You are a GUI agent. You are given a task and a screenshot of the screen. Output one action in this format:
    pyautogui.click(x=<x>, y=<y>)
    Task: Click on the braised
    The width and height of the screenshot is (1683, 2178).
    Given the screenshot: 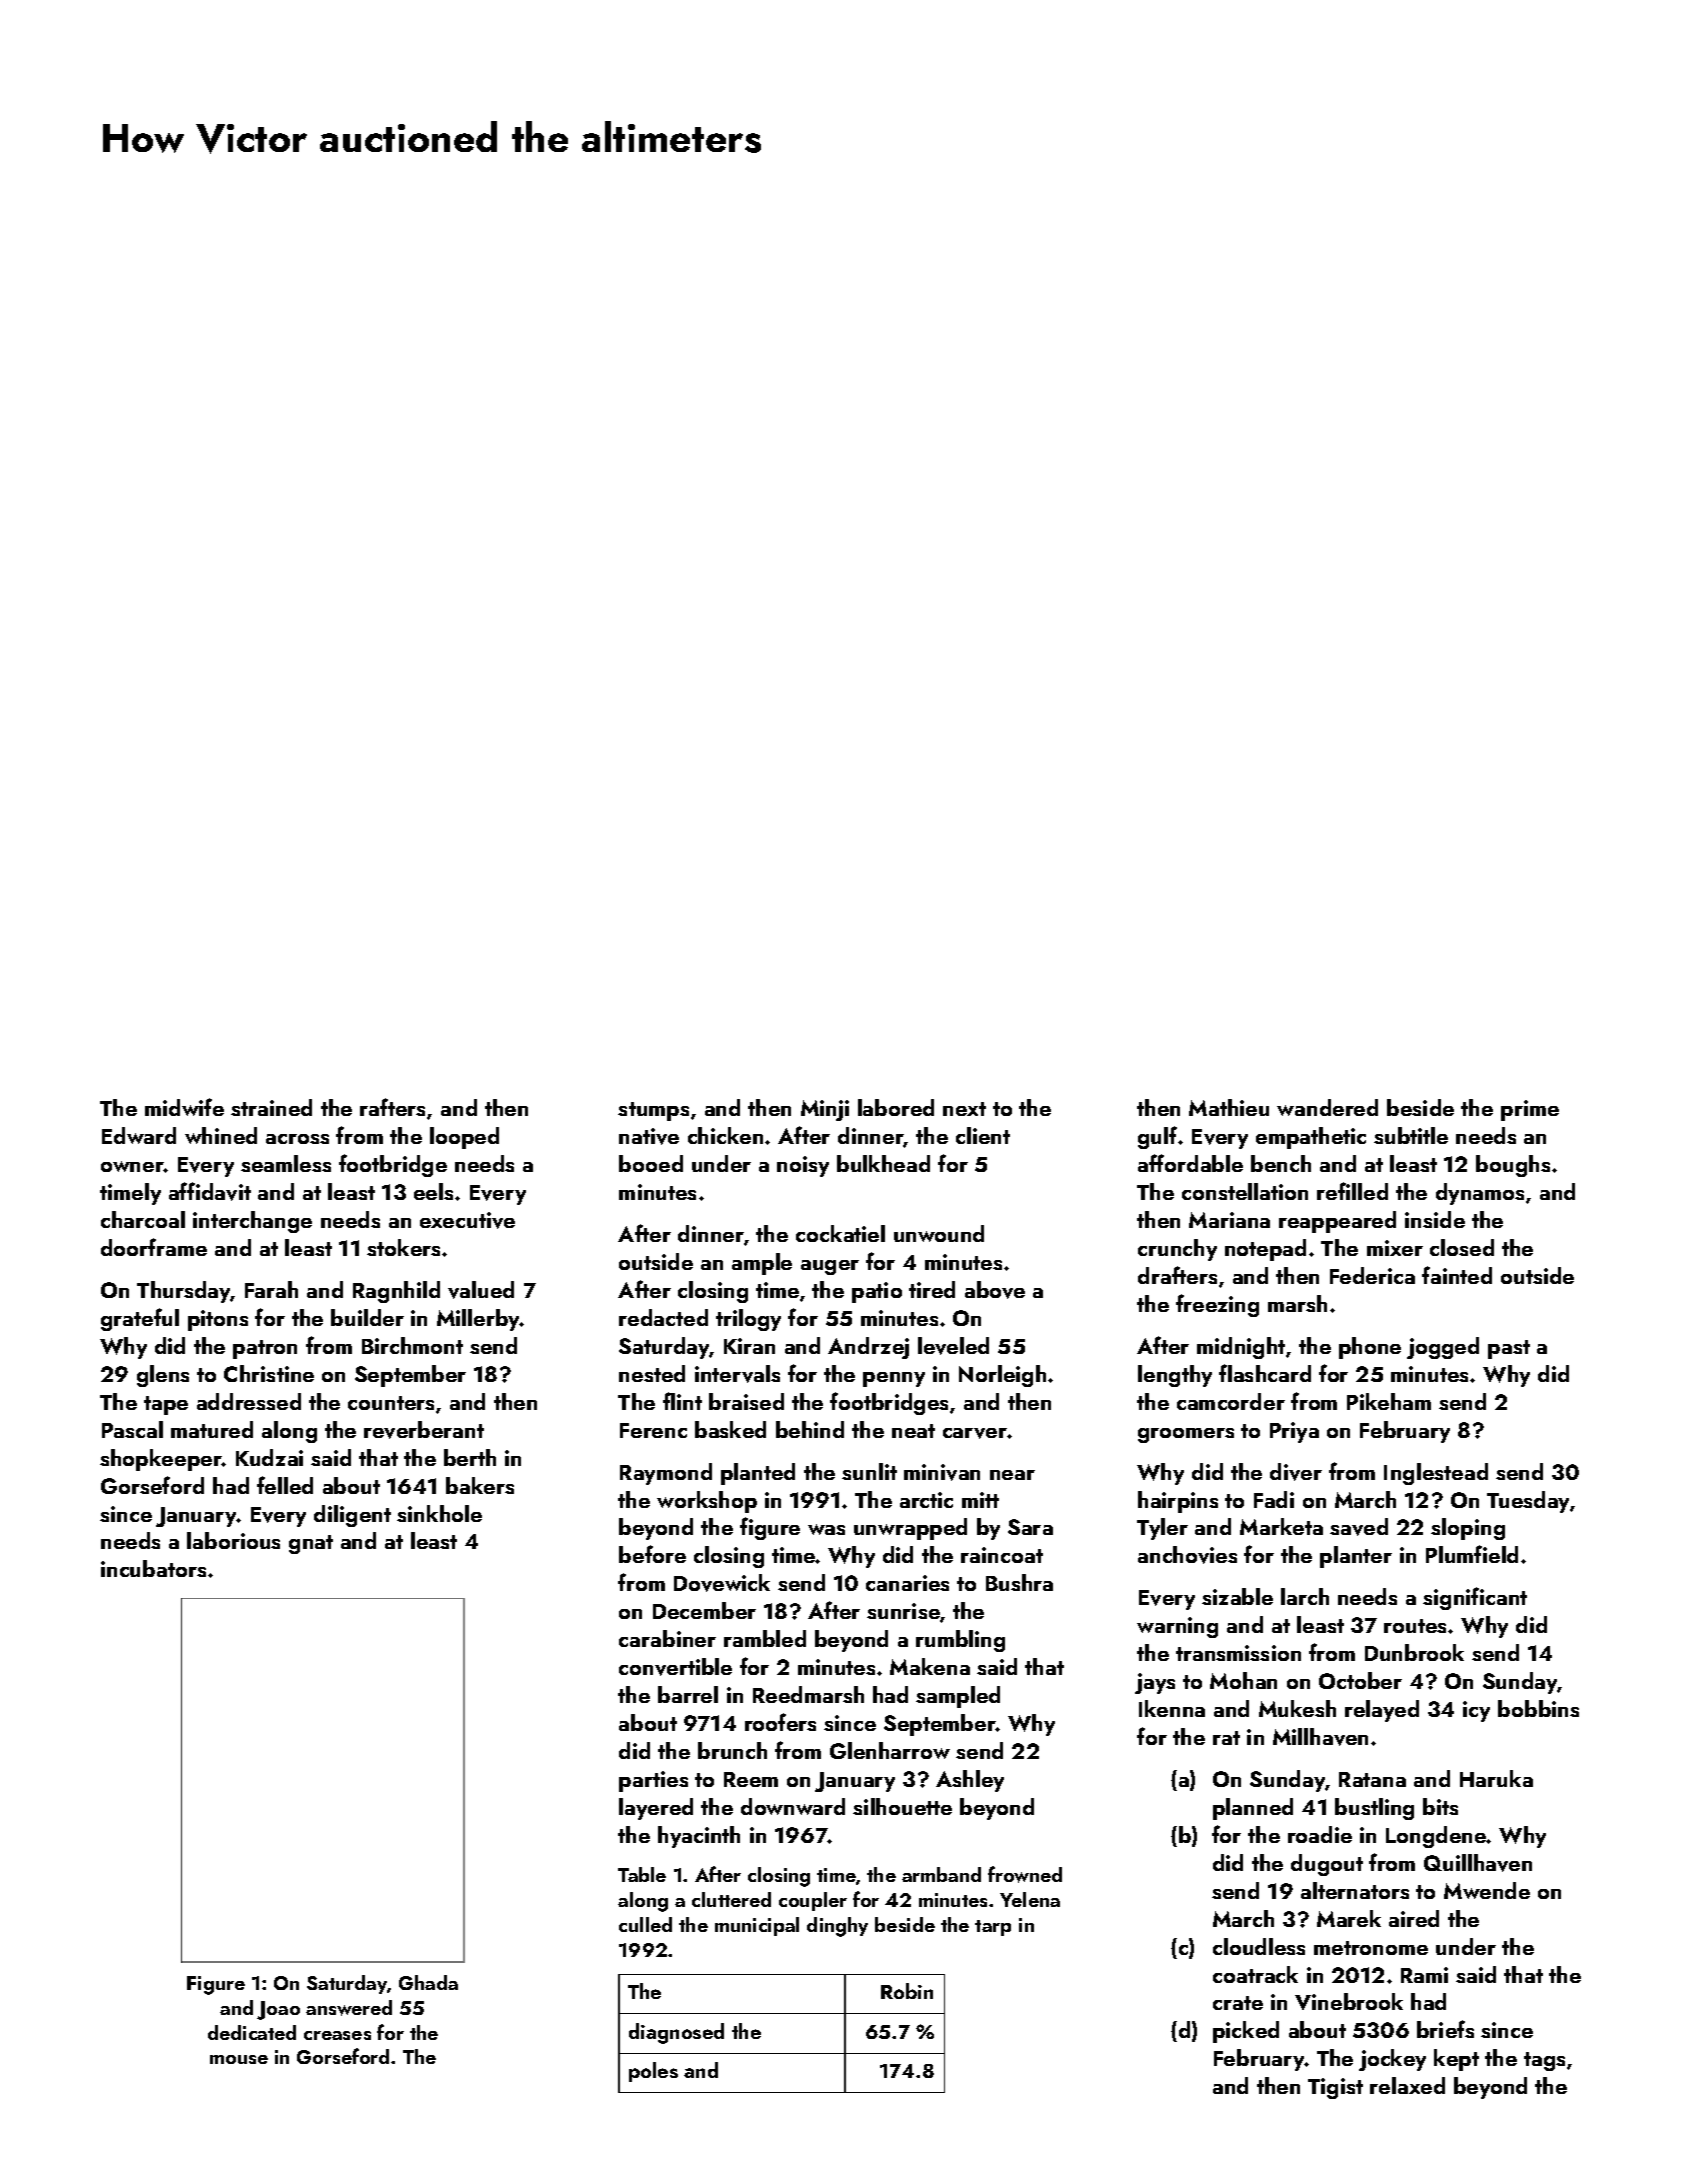 What is the action you would take?
    pyautogui.click(x=746, y=1401)
